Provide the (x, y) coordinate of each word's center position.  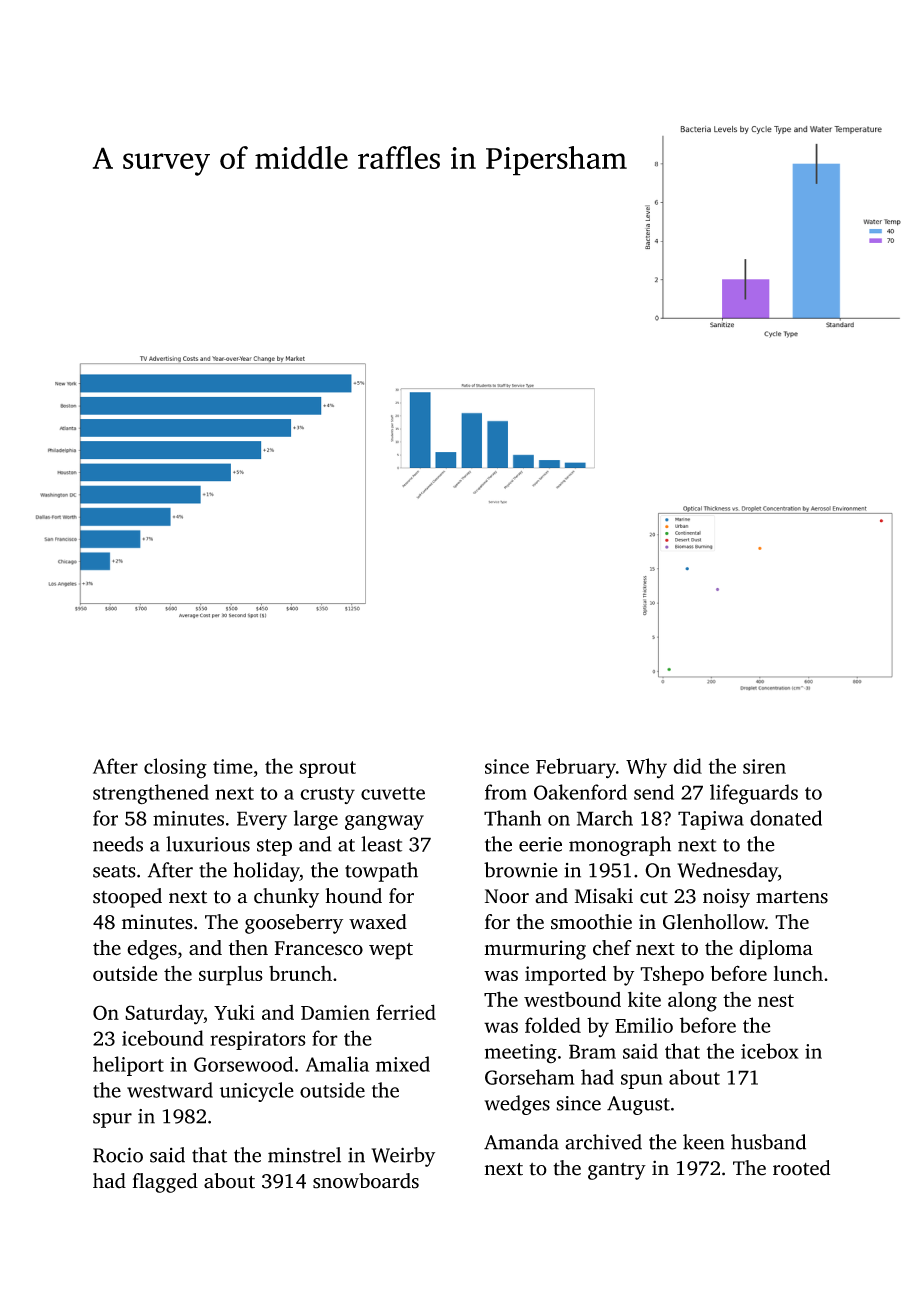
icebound (163, 1038)
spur (112, 1120)
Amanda (521, 1142)
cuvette (393, 793)
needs (118, 844)
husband (768, 1142)
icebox (770, 1051)
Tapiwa (711, 820)
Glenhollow (714, 922)
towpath (381, 872)
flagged (165, 1183)
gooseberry (294, 924)
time (233, 766)
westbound (572, 999)
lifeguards (754, 794)
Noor (507, 896)
